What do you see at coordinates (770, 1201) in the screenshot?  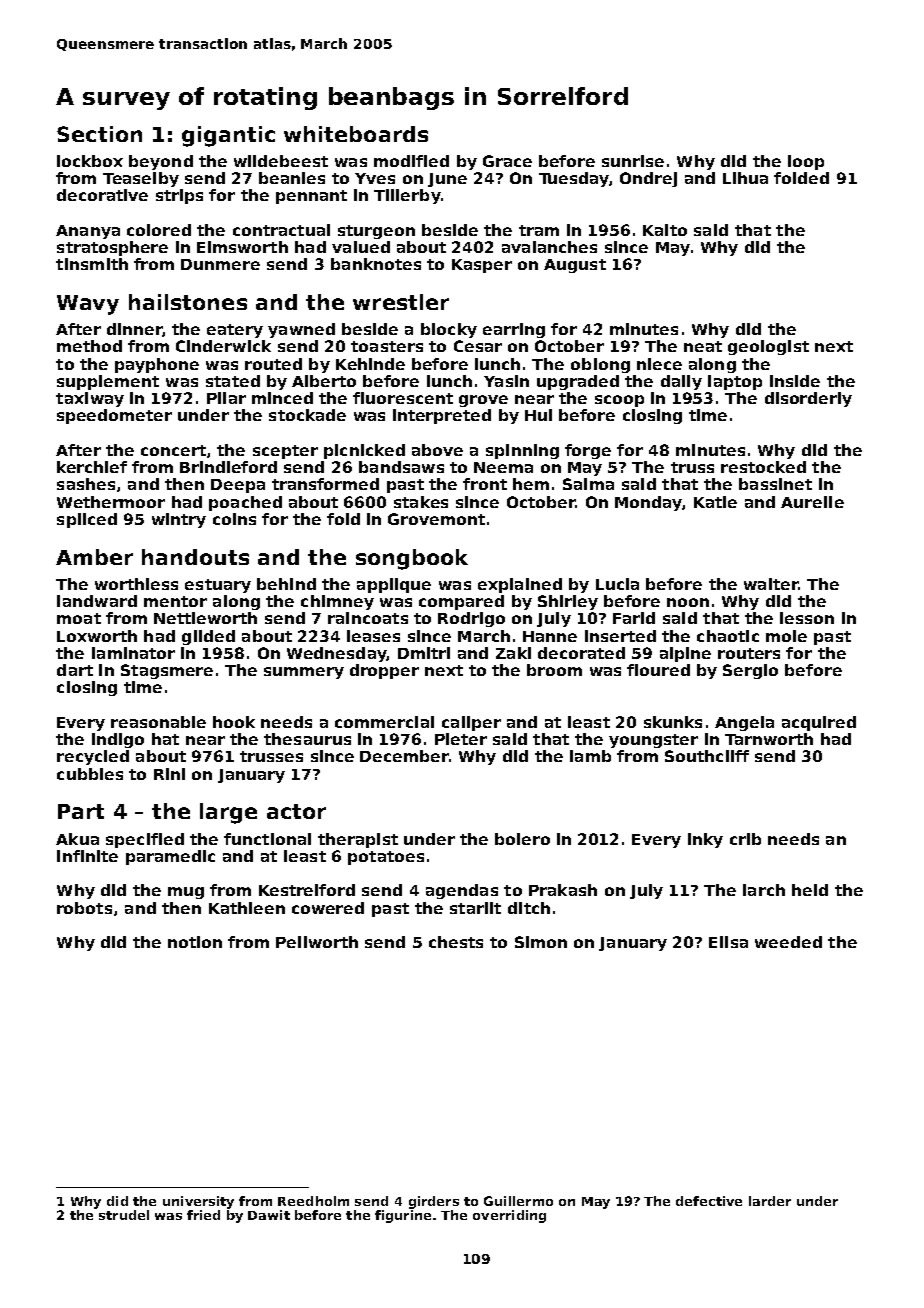 I see `larder` at bounding box center [770, 1201].
